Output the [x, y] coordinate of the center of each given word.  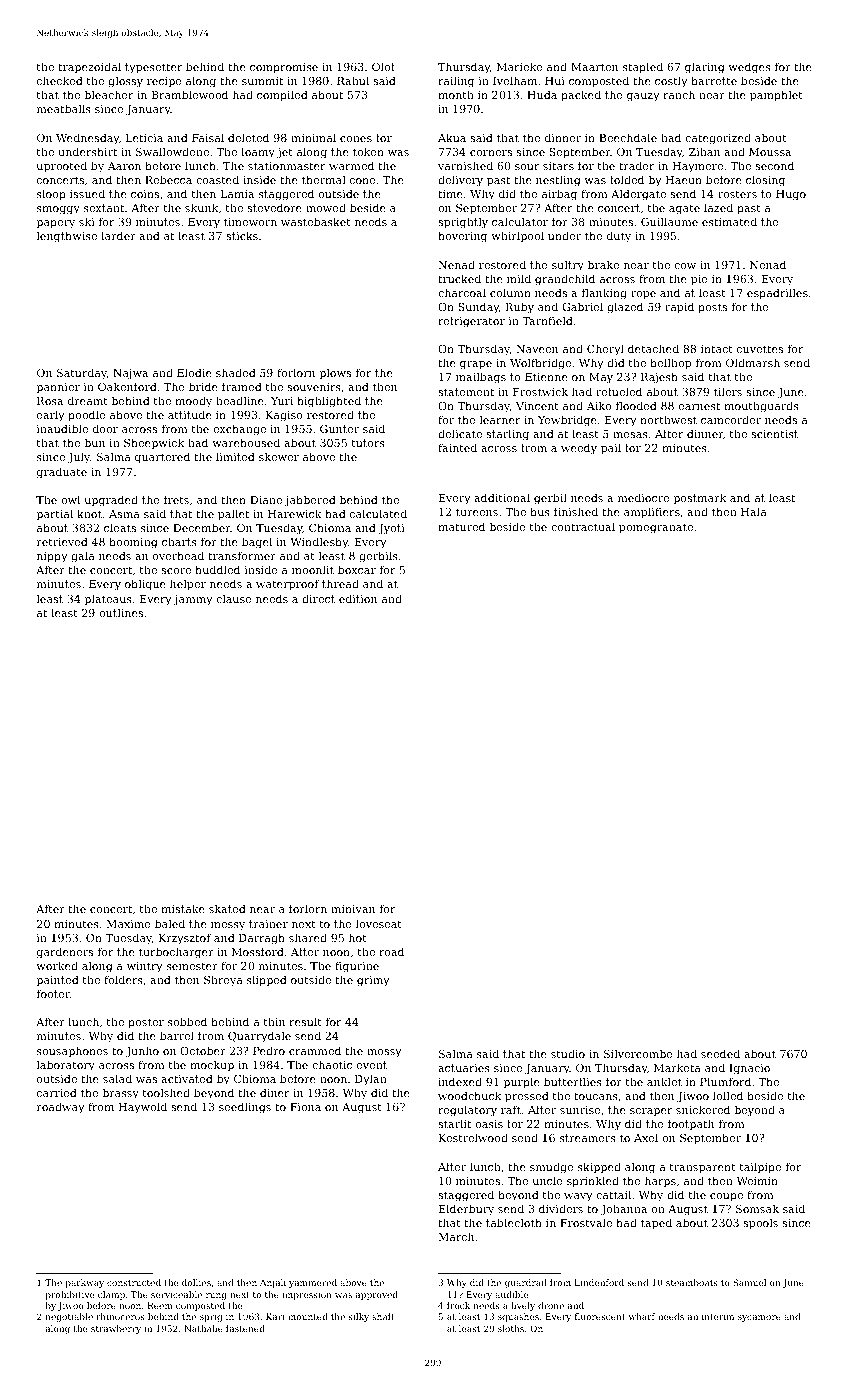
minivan [353, 909]
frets [176, 499]
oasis [489, 1124]
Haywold [143, 1108]
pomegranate [656, 528]
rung [216, 1296]
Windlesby [319, 543]
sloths [511, 1328]
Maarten [594, 67]
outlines [121, 612]
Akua [452, 137]
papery [55, 224]
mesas [630, 435]
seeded [720, 1053]
